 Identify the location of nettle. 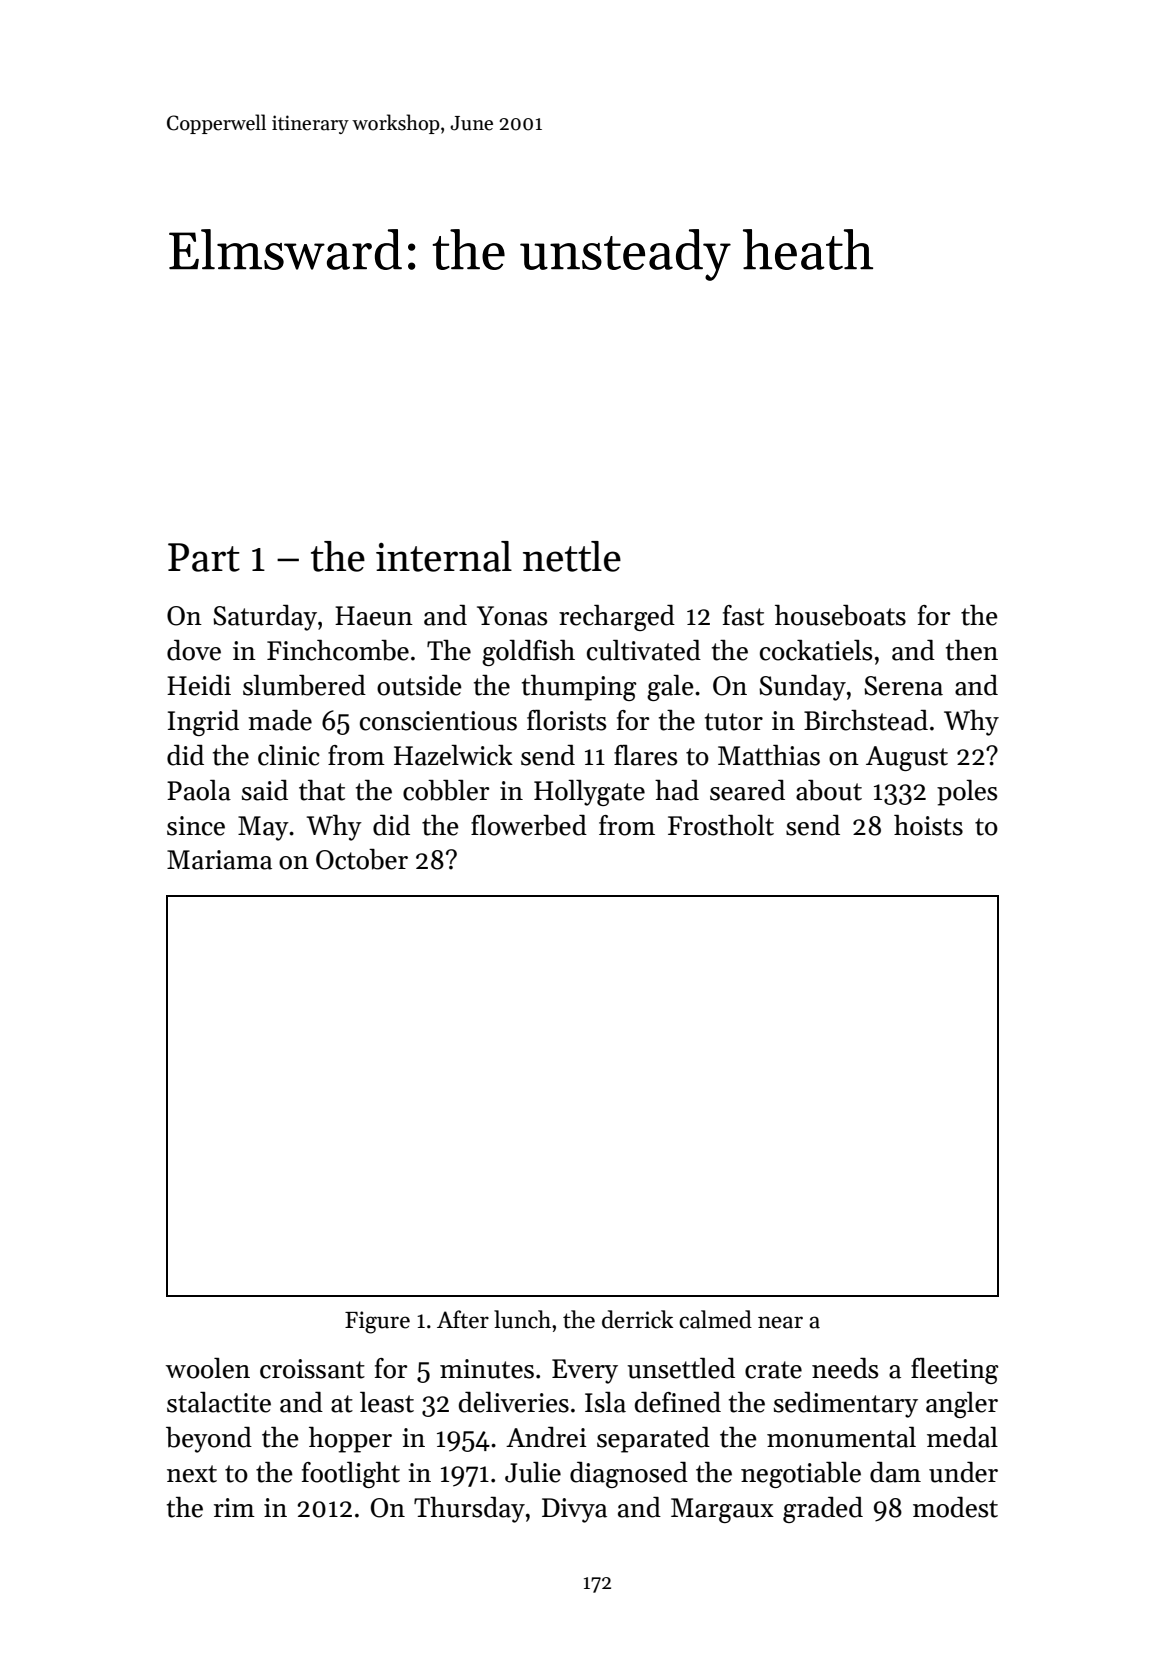
(572, 556).
